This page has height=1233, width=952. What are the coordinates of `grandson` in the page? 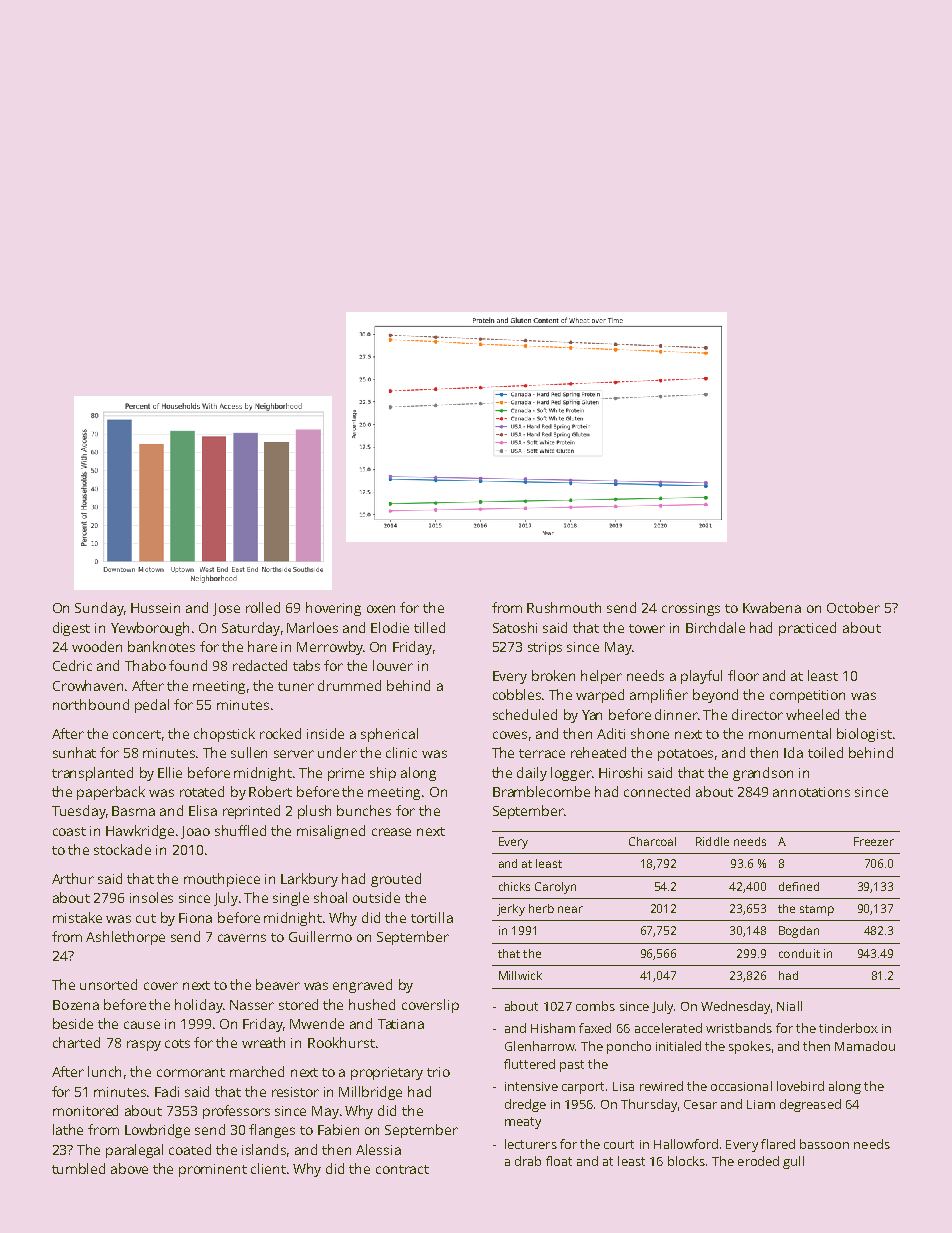 It's located at (763, 774).
